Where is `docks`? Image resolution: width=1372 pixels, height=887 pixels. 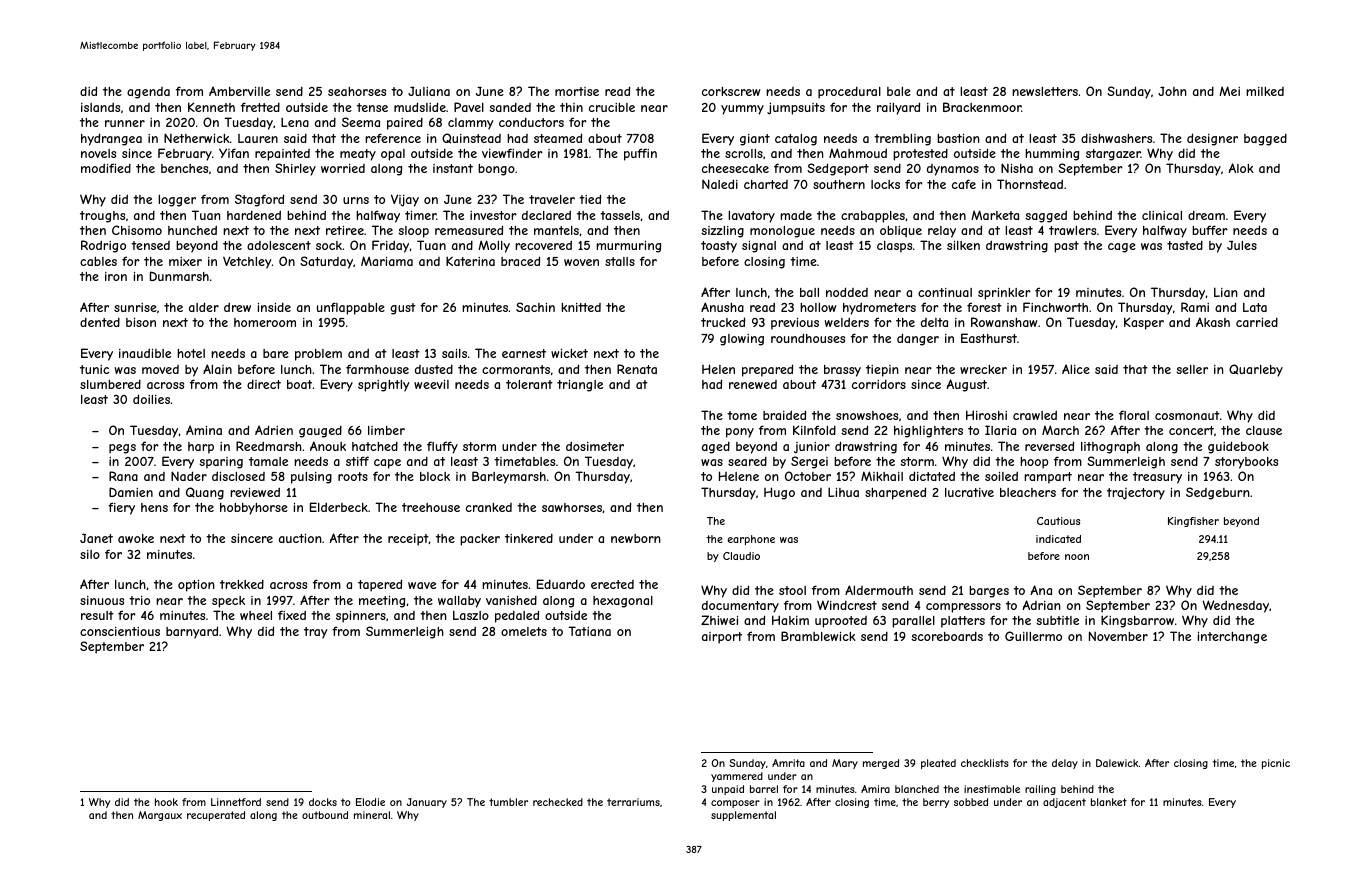
docks is located at coordinates (323, 802).
